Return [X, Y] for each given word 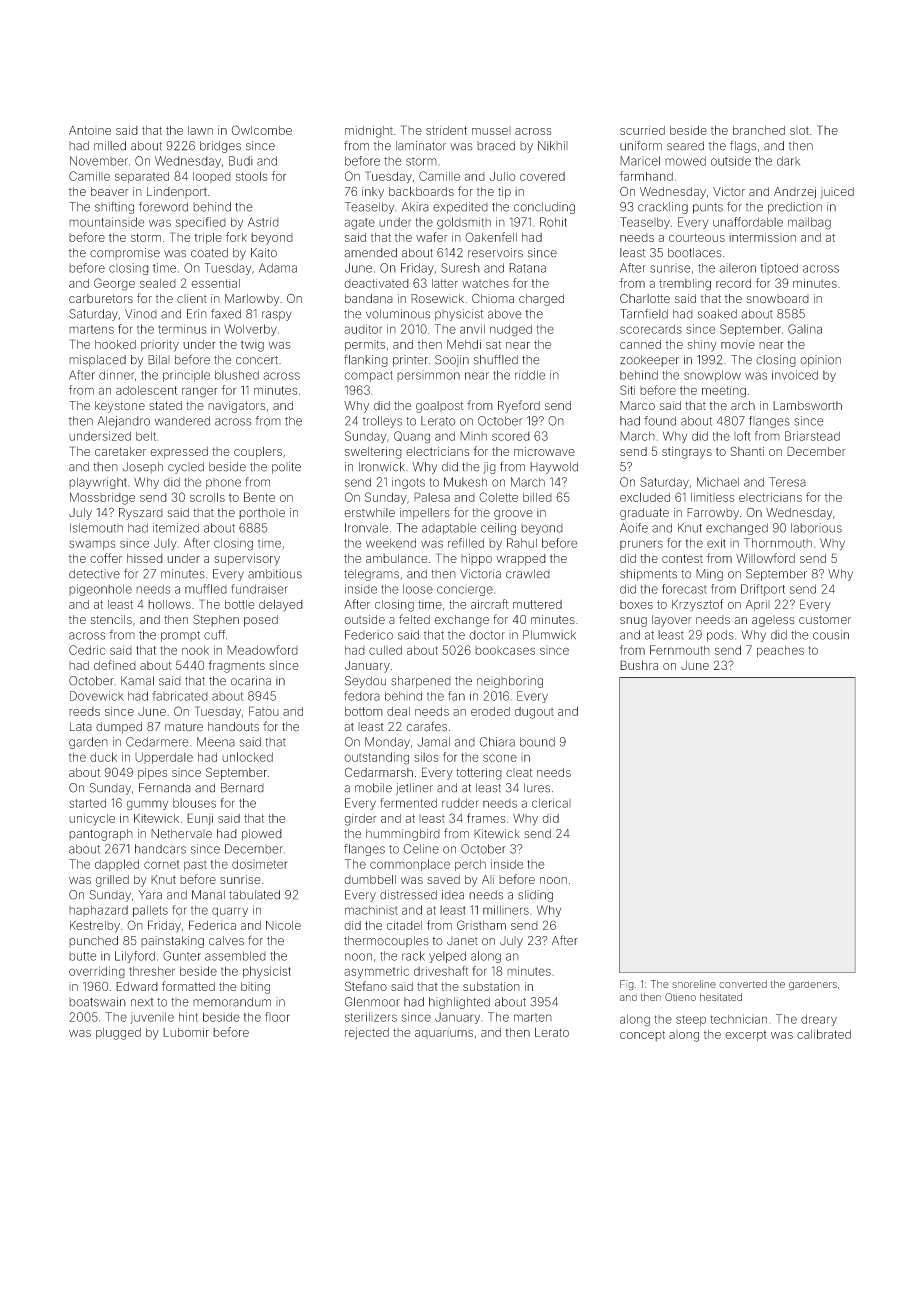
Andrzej [795, 193]
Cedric [87, 650]
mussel [491, 130]
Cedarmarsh [379, 772]
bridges [220, 147]
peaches [780, 651]
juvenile [152, 1018]
